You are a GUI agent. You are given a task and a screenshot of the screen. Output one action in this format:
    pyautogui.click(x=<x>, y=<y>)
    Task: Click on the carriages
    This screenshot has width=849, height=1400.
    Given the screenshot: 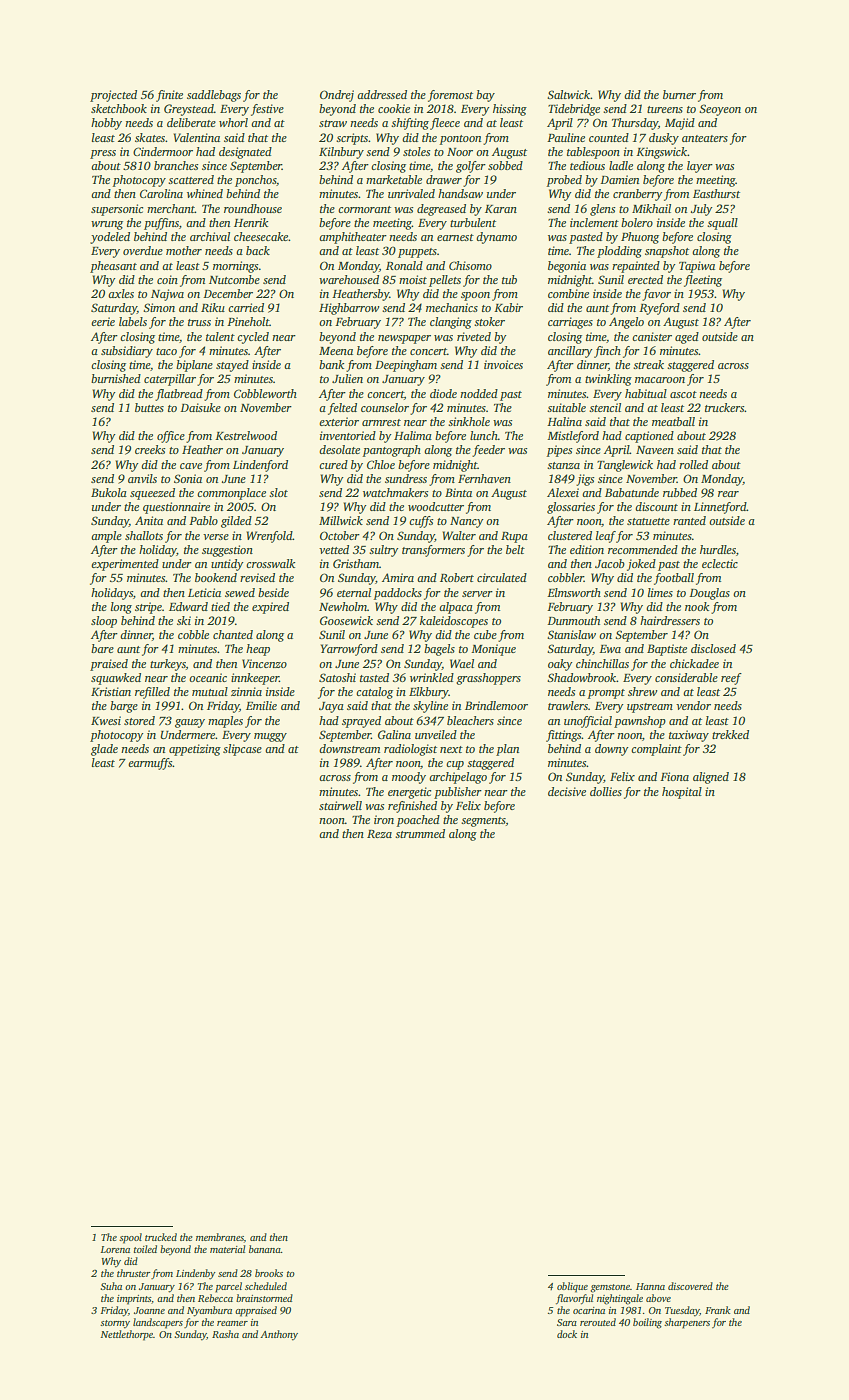 What is the action you would take?
    pyautogui.click(x=570, y=323)
